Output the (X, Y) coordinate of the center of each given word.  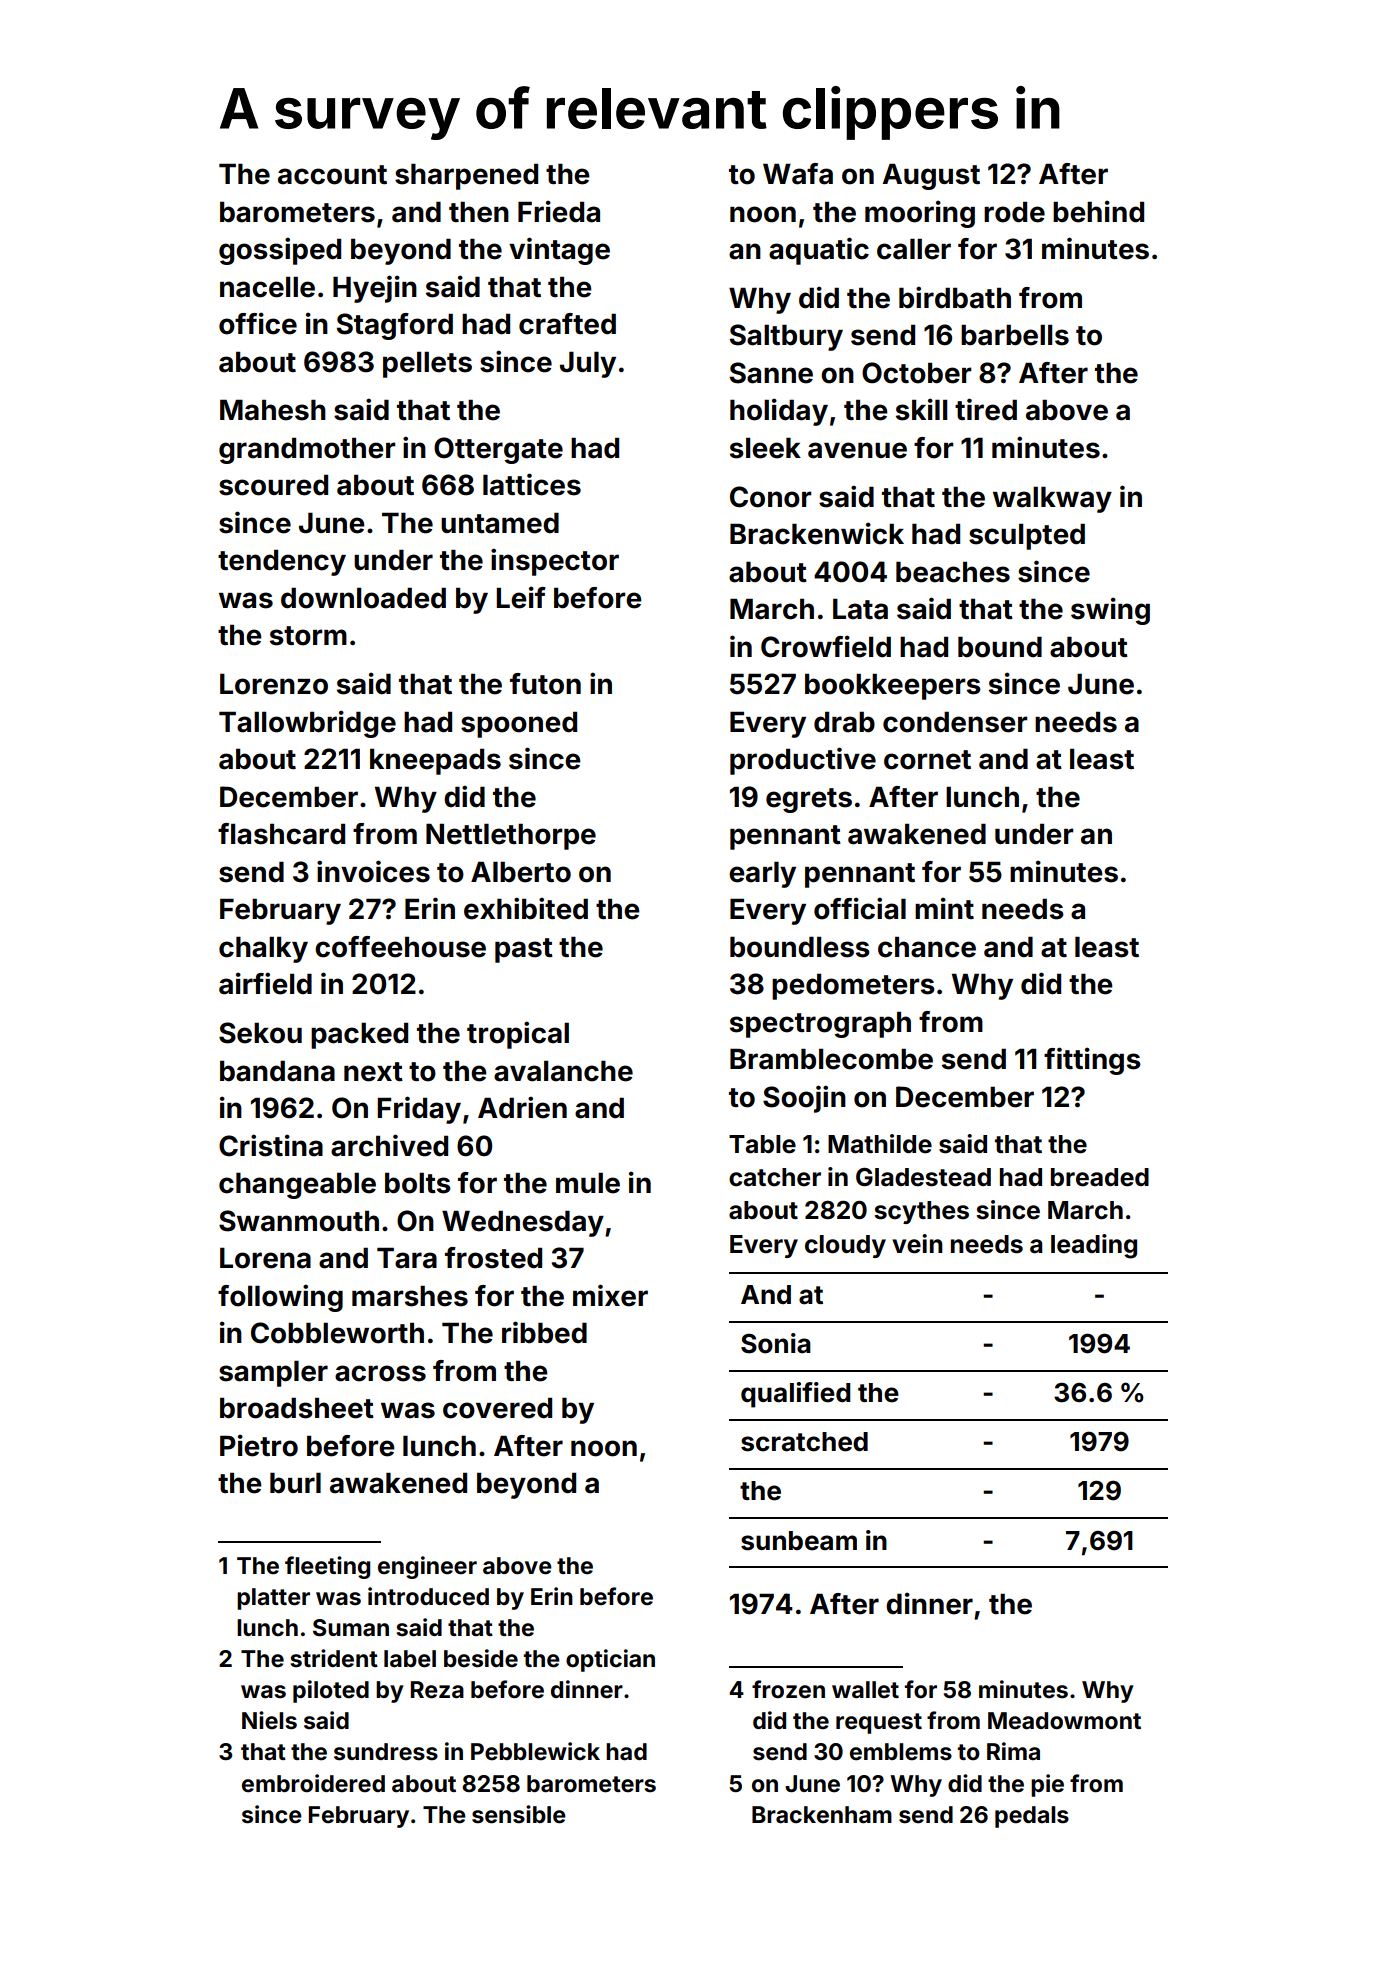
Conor (770, 497)
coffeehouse (400, 947)
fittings (1092, 1061)
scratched (804, 1442)
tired (986, 409)
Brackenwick (817, 533)
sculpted (1027, 536)
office (258, 323)
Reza (437, 1690)
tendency (282, 562)
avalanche (563, 1071)
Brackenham (822, 1815)
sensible (519, 1814)
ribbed (544, 1332)
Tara (407, 1258)
